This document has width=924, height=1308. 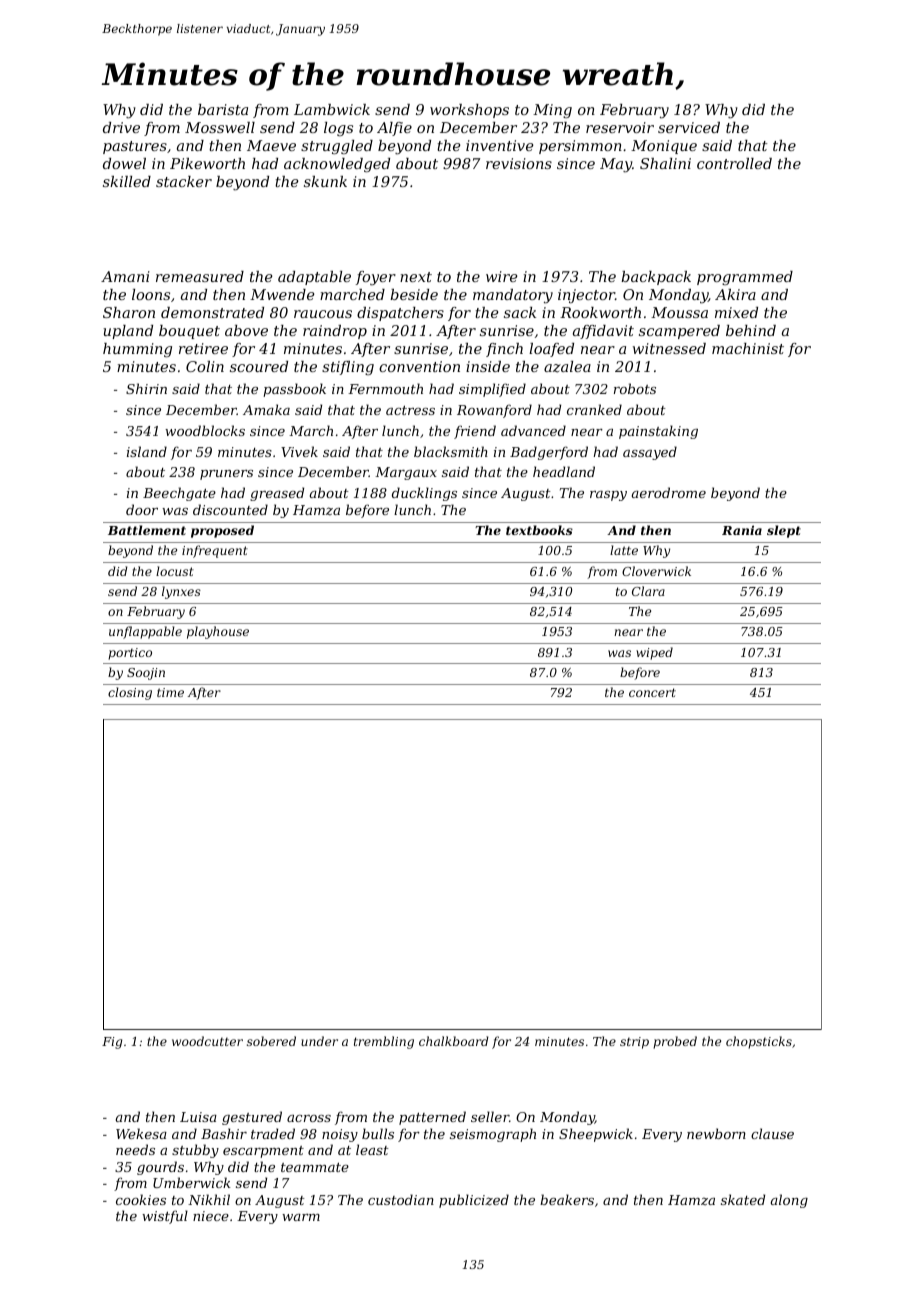 I want to click on warm, so click(x=301, y=1217).
